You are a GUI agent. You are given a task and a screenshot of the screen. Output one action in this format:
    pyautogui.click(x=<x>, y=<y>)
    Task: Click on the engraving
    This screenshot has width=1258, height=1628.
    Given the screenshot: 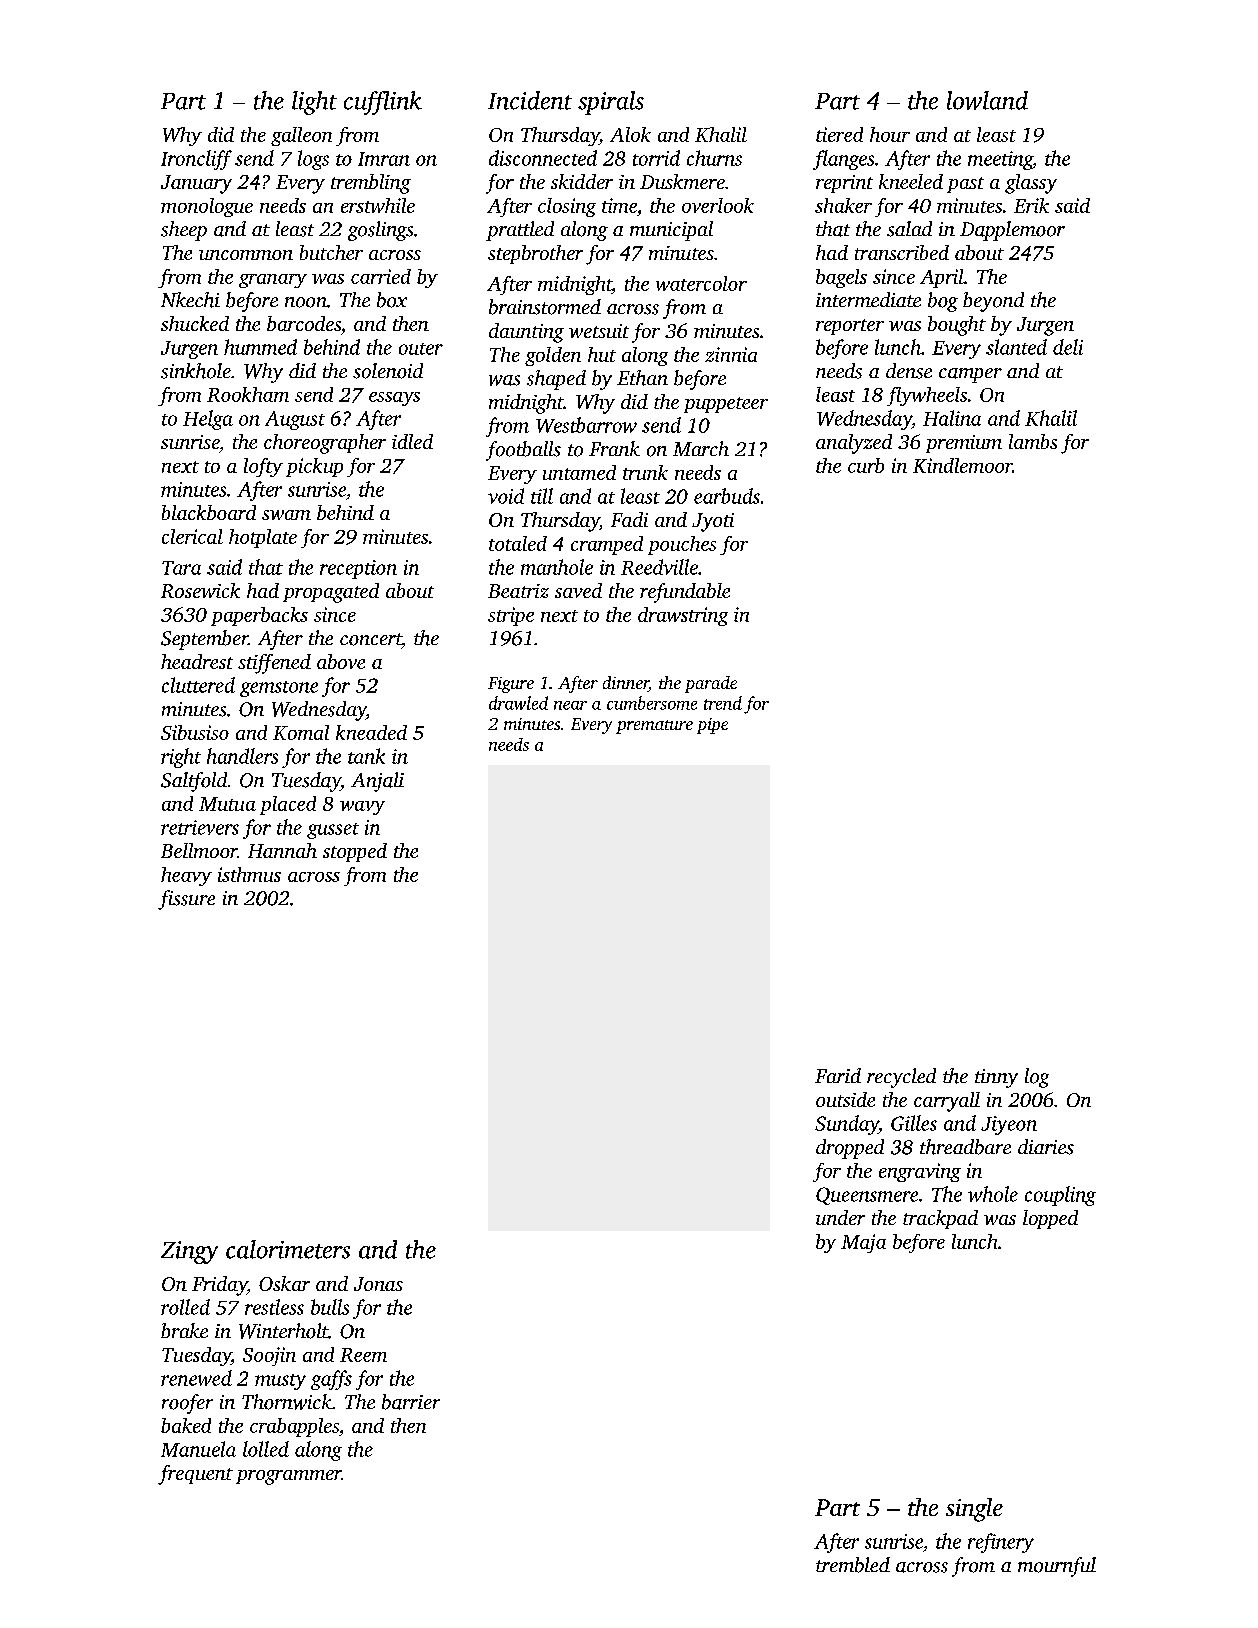 What is the action you would take?
    pyautogui.click(x=920, y=1172)
